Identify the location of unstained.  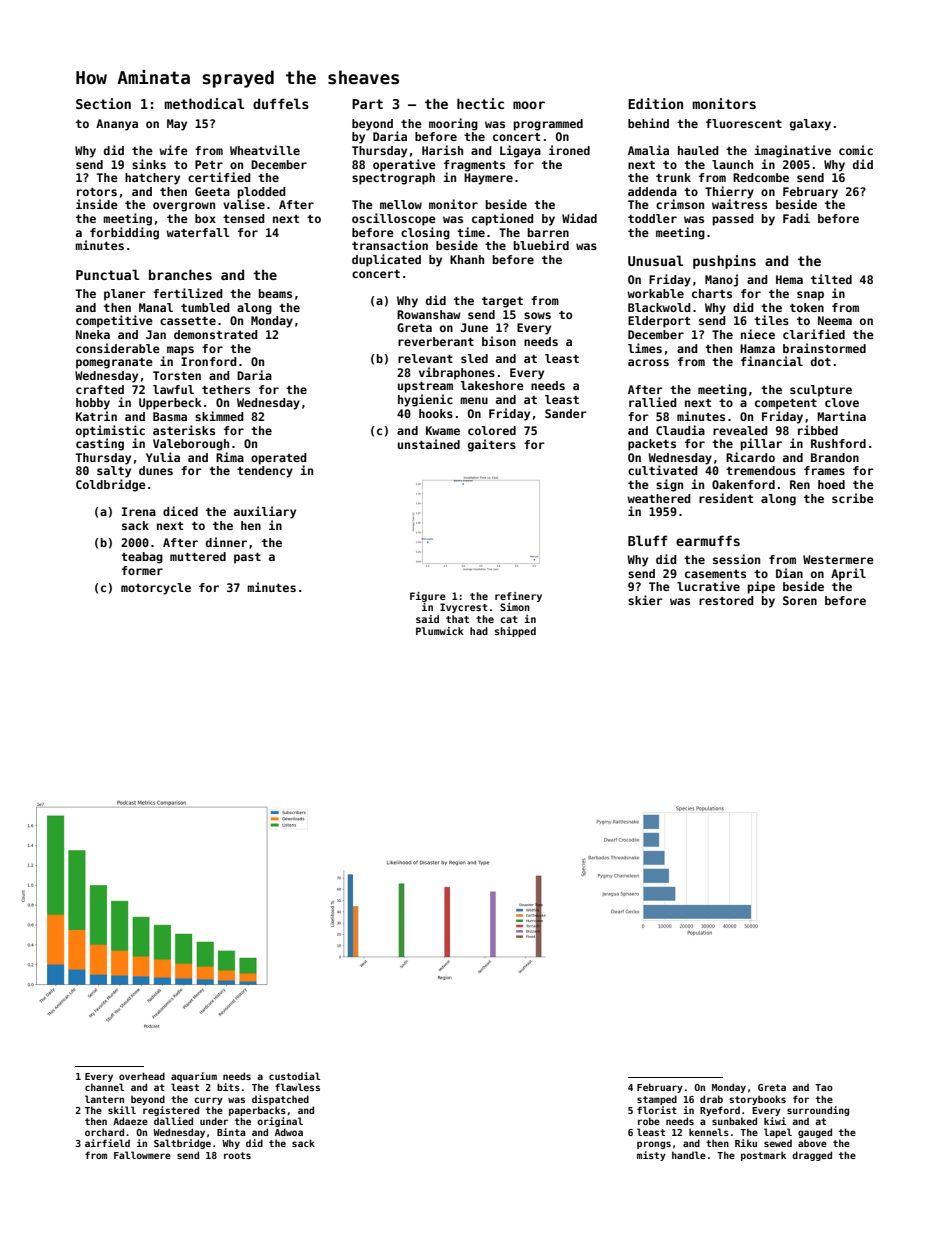
(429, 444).
